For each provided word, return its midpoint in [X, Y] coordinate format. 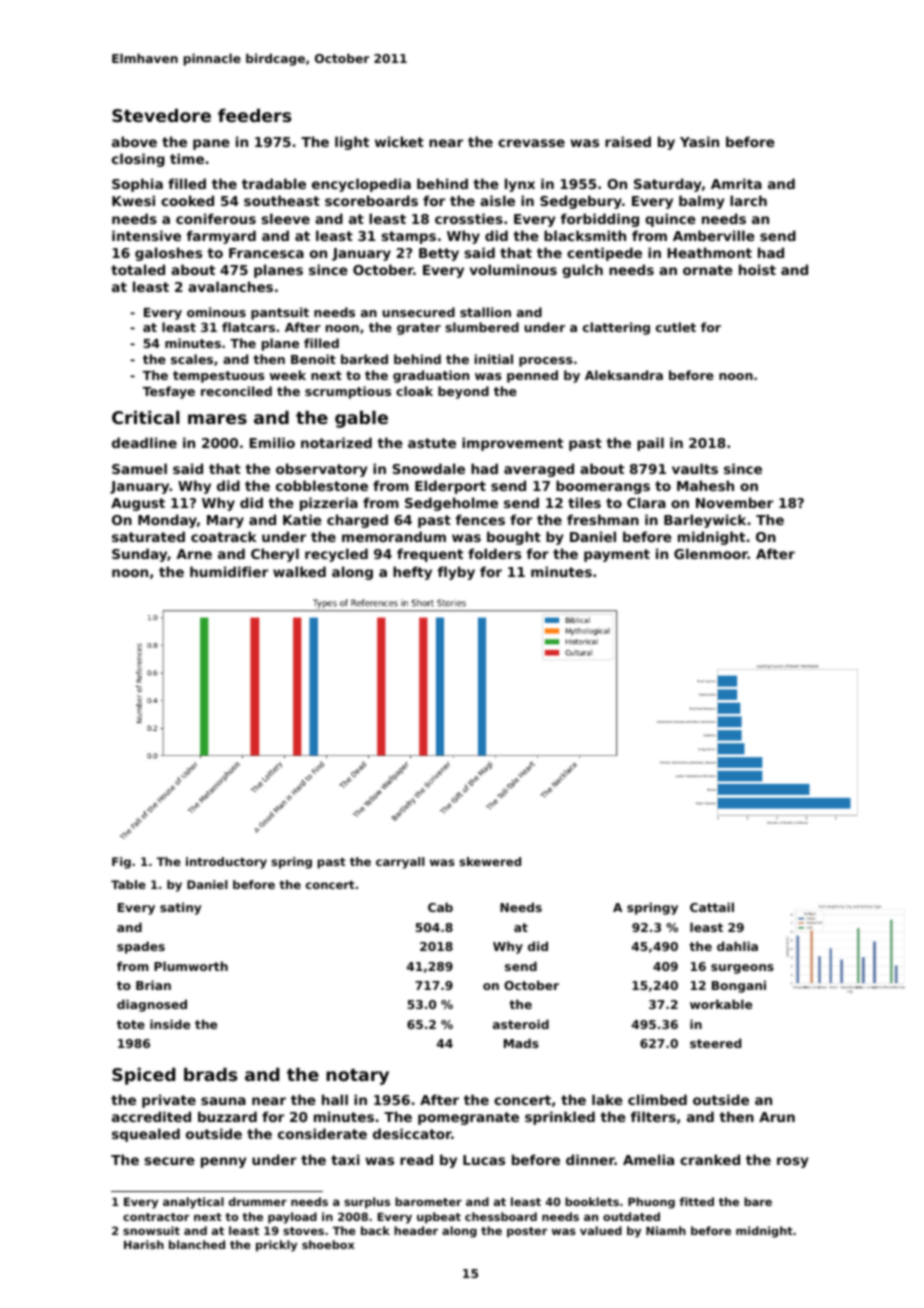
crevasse [531, 143]
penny [223, 1162]
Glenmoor [711, 553]
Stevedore [161, 115]
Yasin [699, 141]
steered [715, 1043]
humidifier [229, 571]
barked [364, 359]
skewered [490, 861]
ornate [708, 270]
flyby [456, 573]
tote [131, 1024]
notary [357, 1077]
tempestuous [219, 377]
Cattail [712, 907]
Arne [194, 554]
